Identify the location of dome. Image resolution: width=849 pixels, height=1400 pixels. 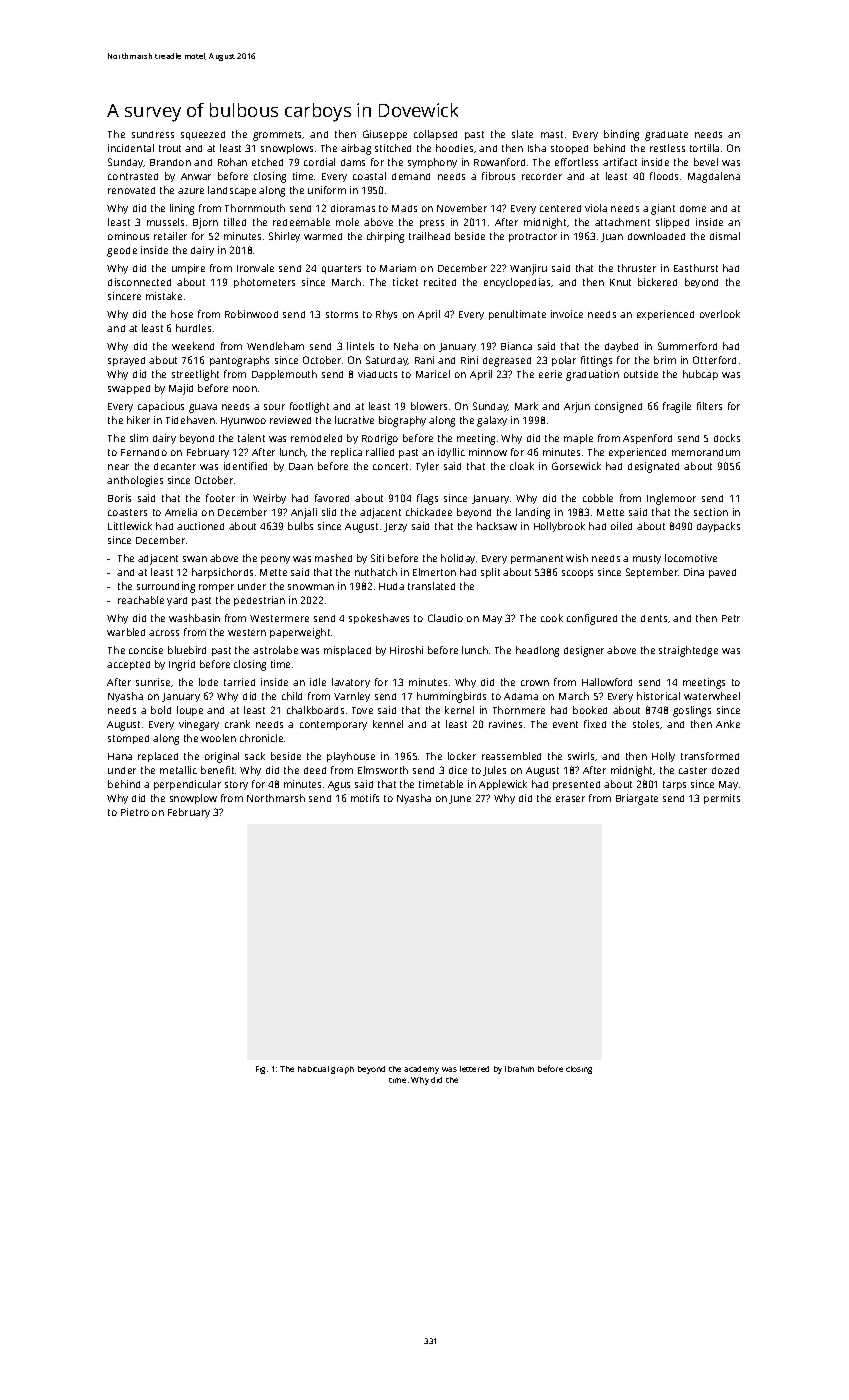
(693, 208).
